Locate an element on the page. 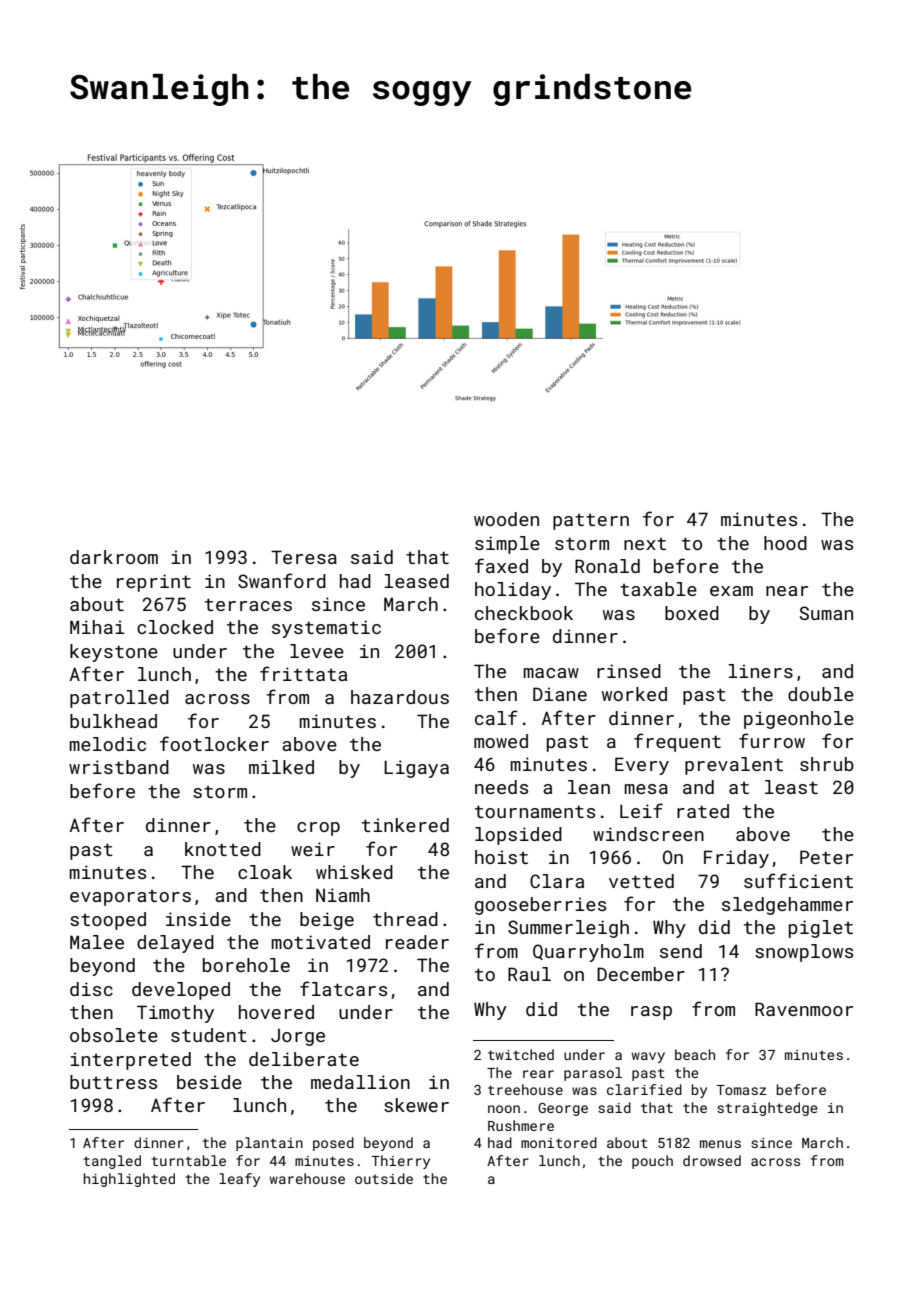  wavy is located at coordinates (648, 1057).
